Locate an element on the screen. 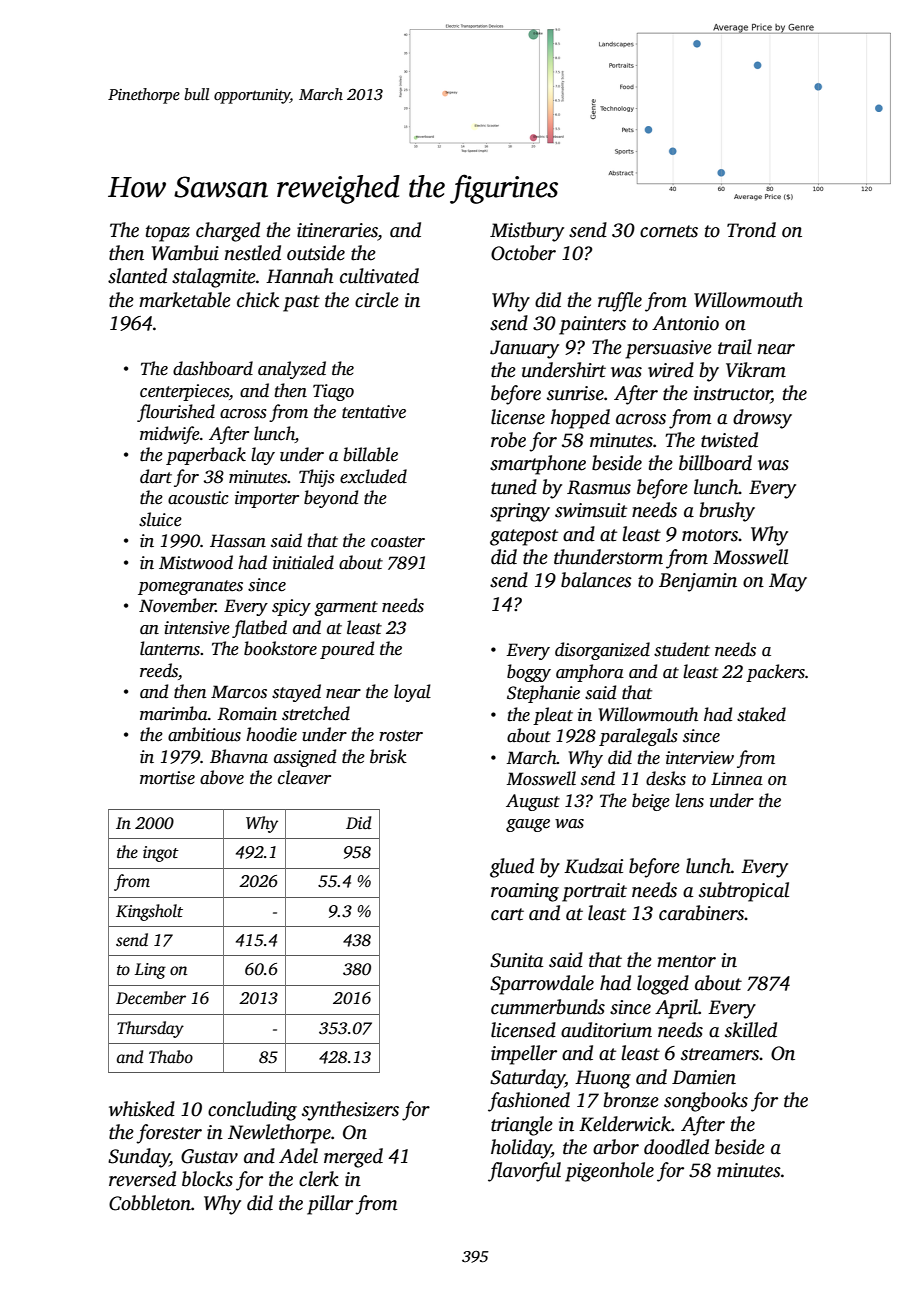 The image size is (924, 1311). pleat is located at coordinates (553, 716).
